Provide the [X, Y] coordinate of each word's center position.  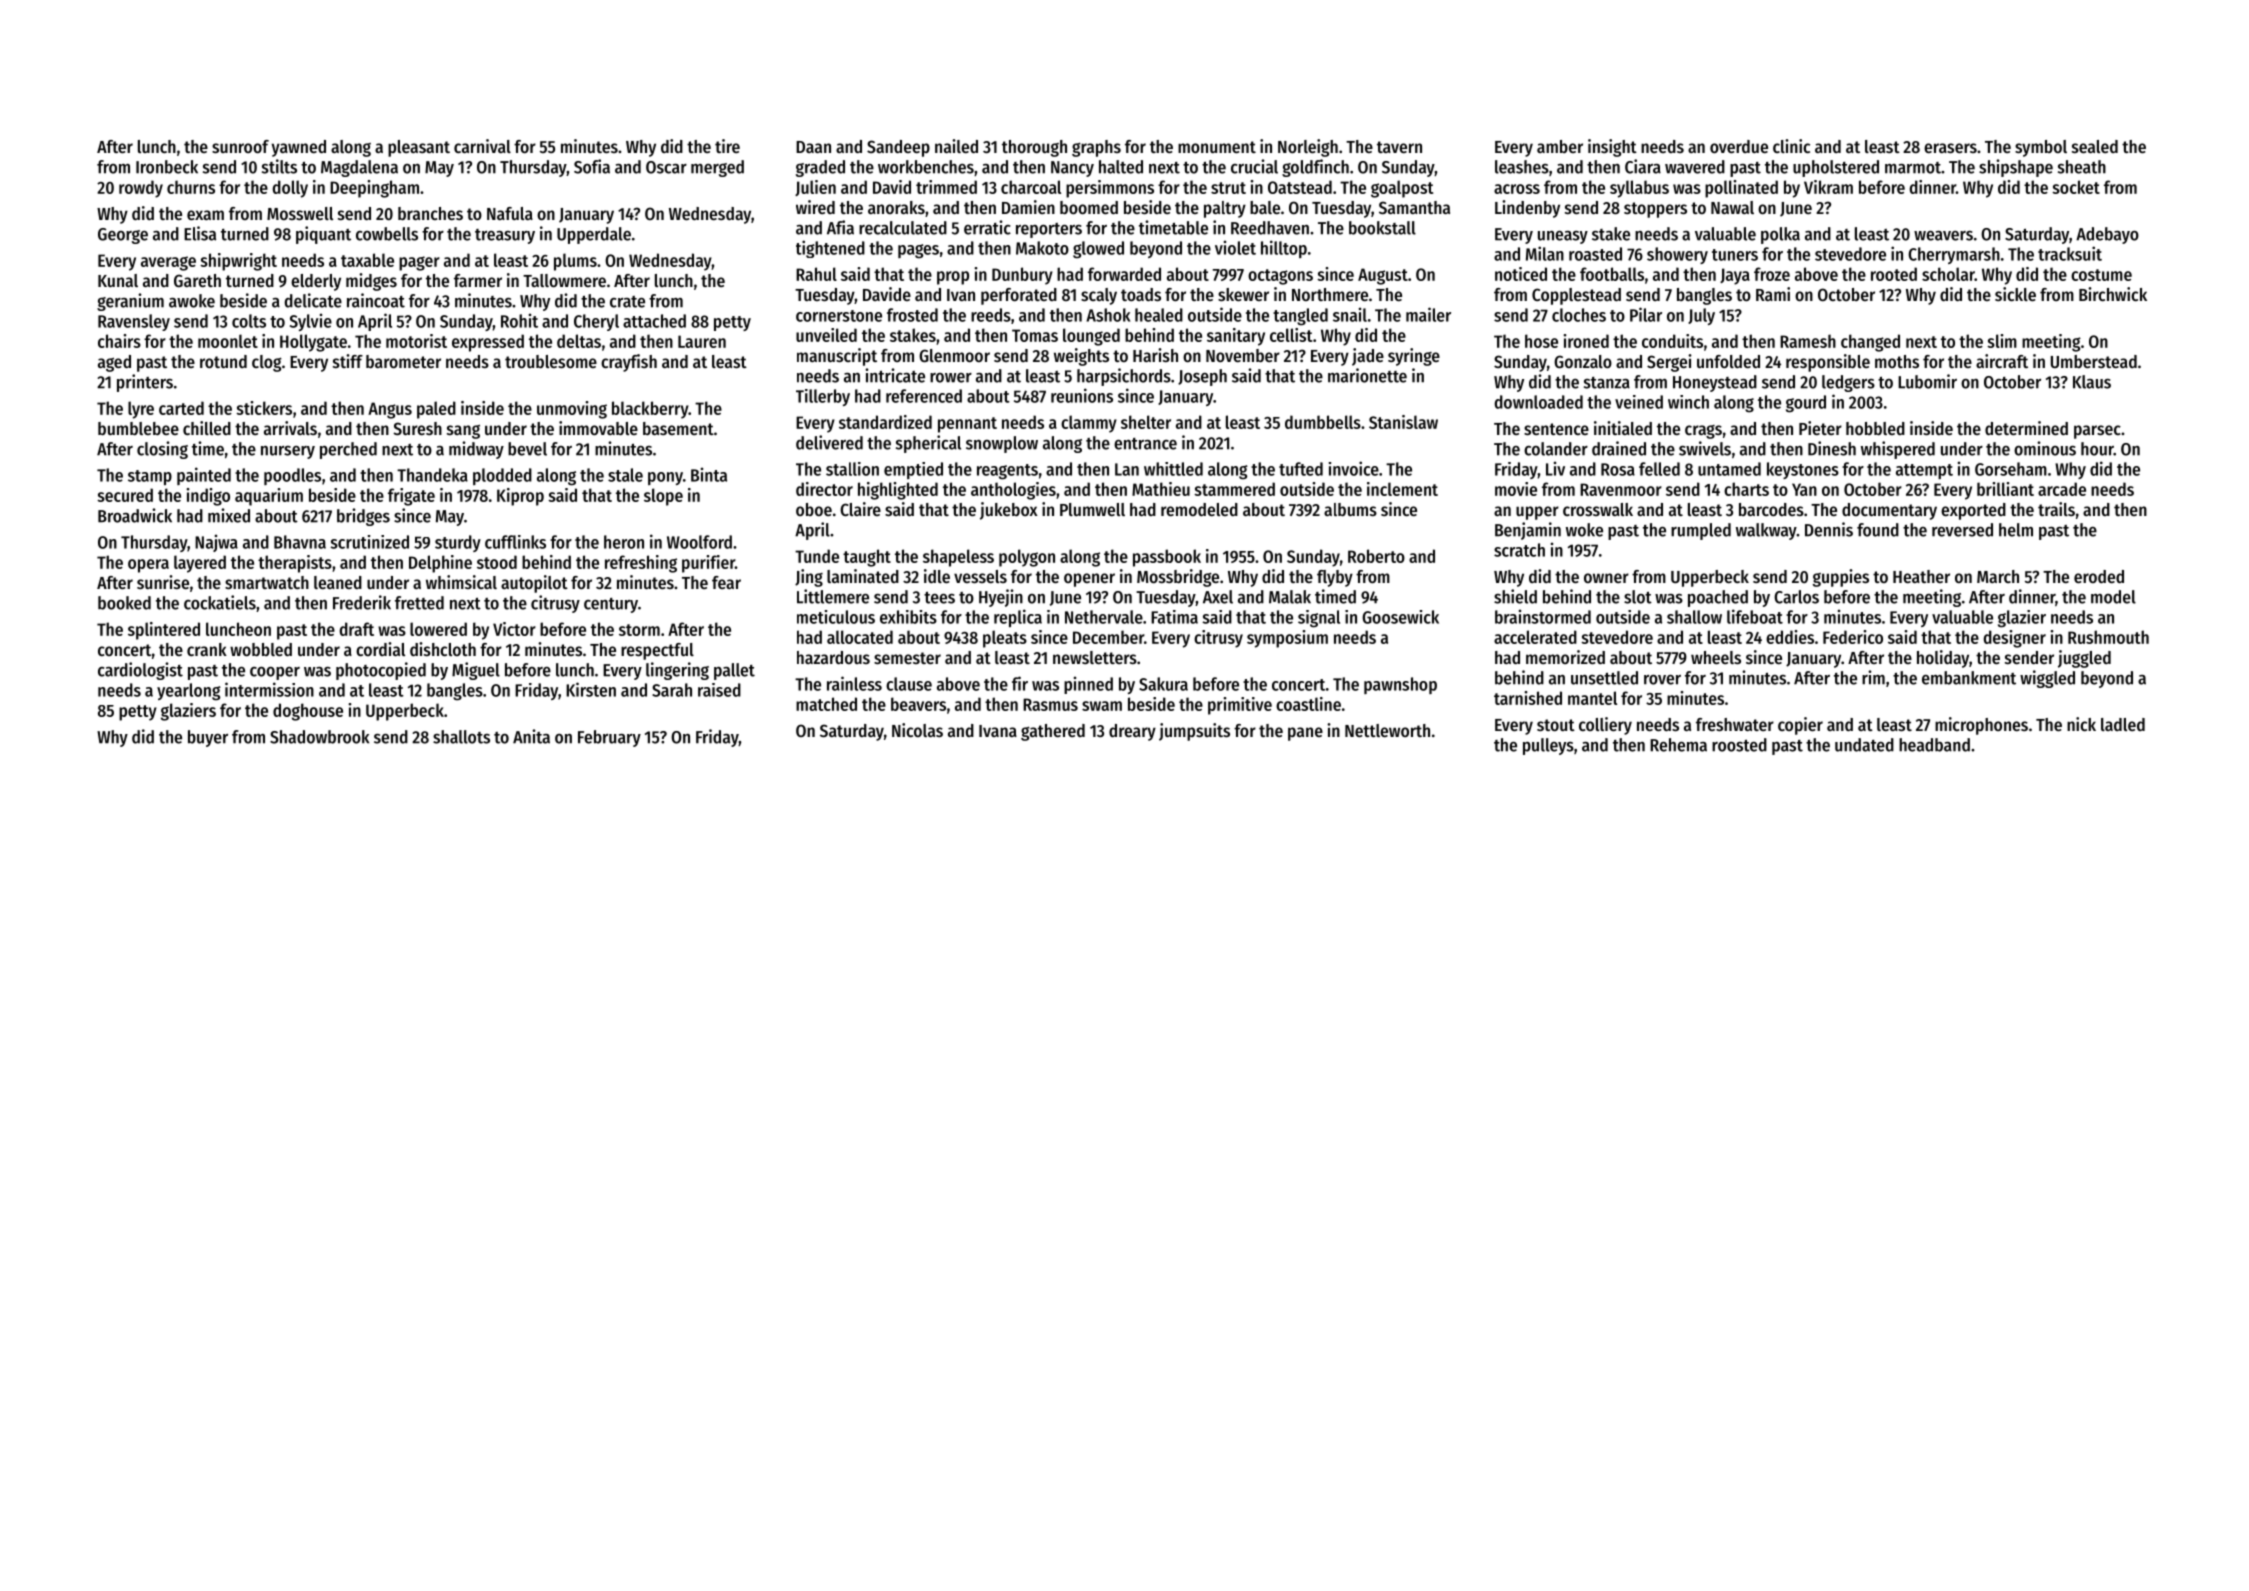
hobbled [1875, 428]
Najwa [216, 543]
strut [1228, 188]
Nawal [1732, 207]
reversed [1962, 530]
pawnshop [1400, 685]
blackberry [650, 410]
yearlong [189, 692]
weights [1081, 357]
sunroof [240, 146]
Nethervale [1104, 617]
